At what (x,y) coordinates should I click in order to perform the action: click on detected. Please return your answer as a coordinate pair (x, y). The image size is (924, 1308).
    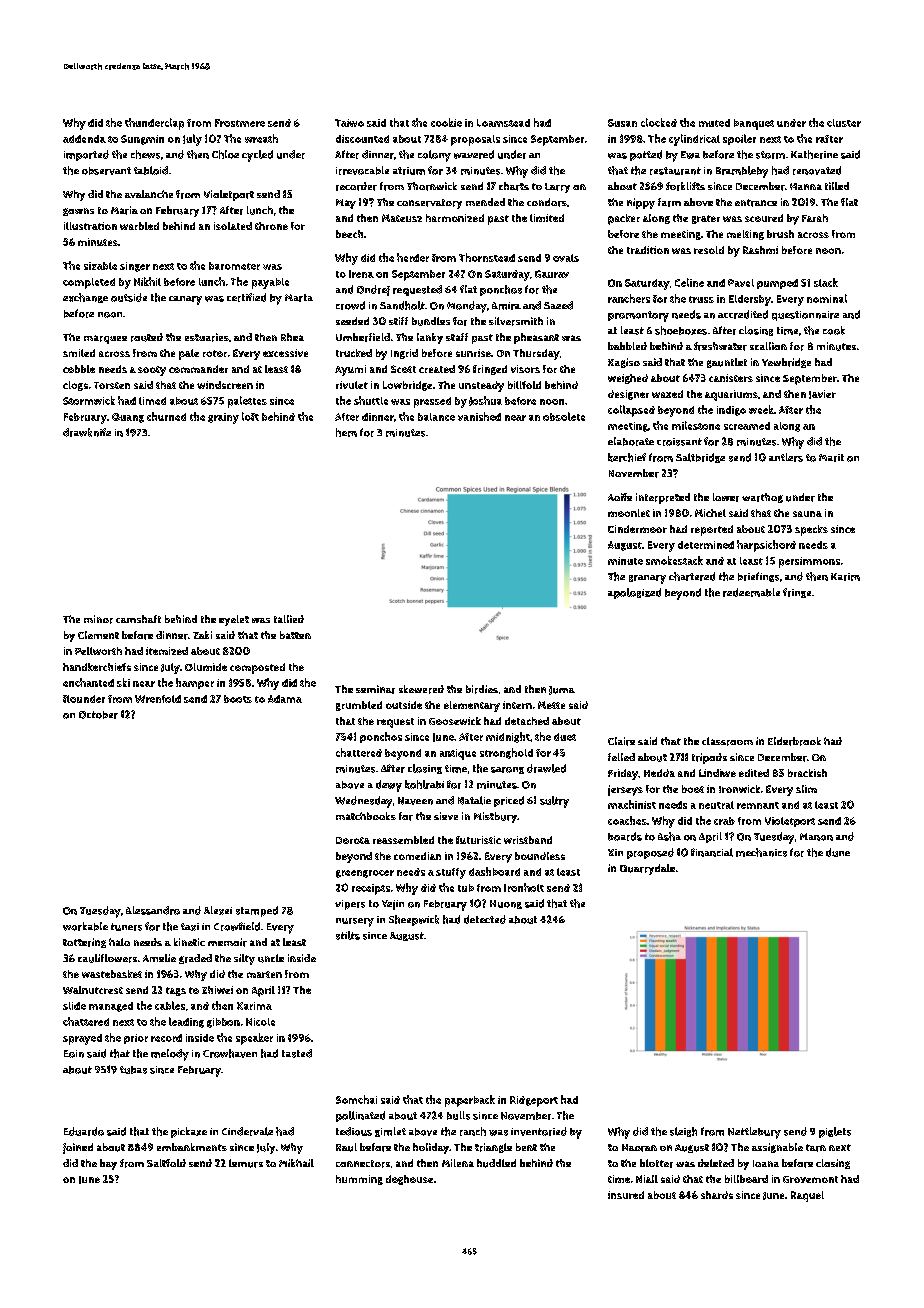
    Looking at the image, I should click on (485, 919).
